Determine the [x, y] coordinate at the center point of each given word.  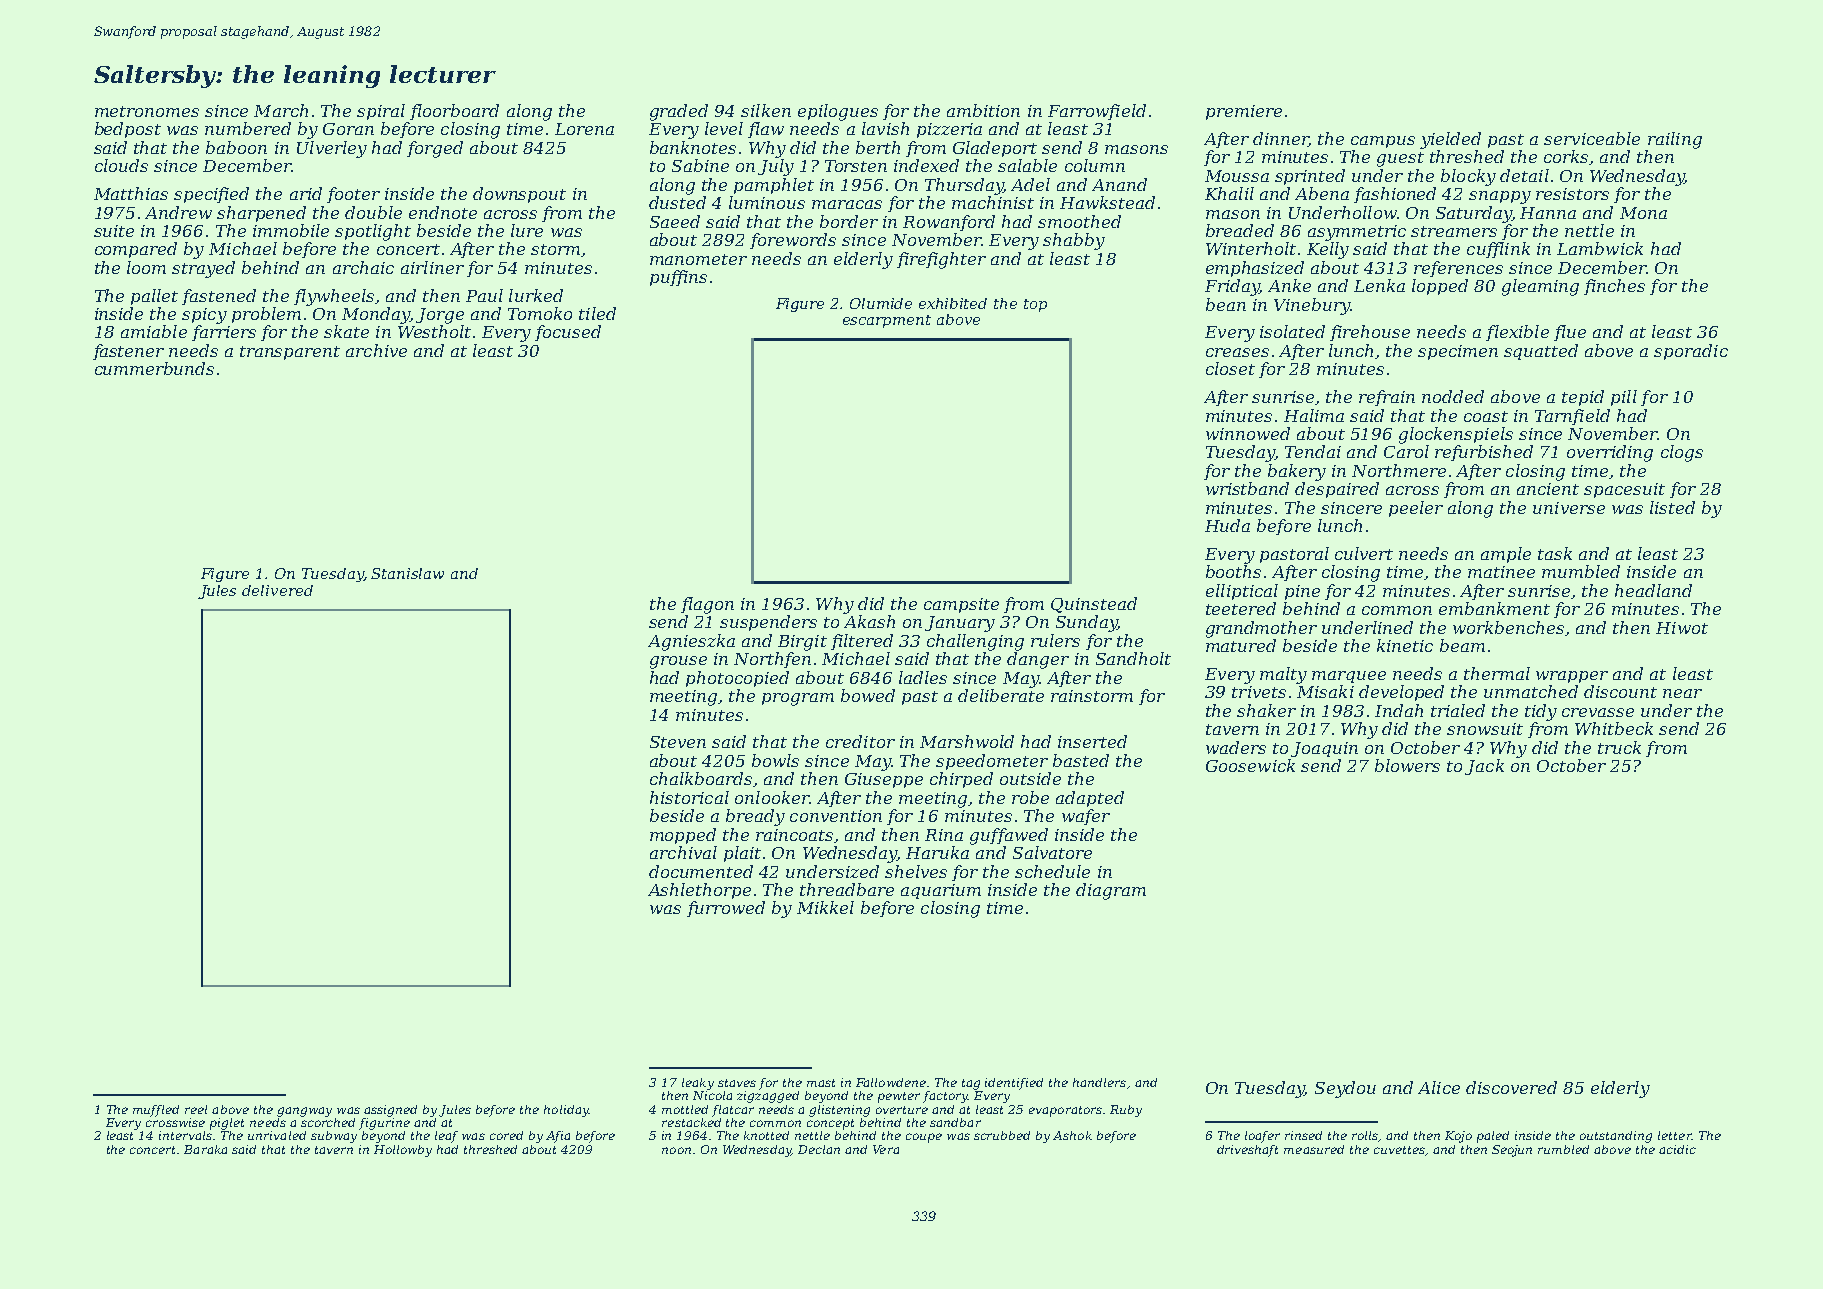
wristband [1247, 488]
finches [1614, 287]
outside [1030, 778]
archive [376, 350]
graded [679, 112]
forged [435, 149]
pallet [154, 297]
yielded [1450, 140]
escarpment [887, 321]
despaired [1337, 490]
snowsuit [1485, 729]
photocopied [737, 679]
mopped [683, 836]
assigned [390, 1111]
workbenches [1508, 627]
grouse [678, 662]
